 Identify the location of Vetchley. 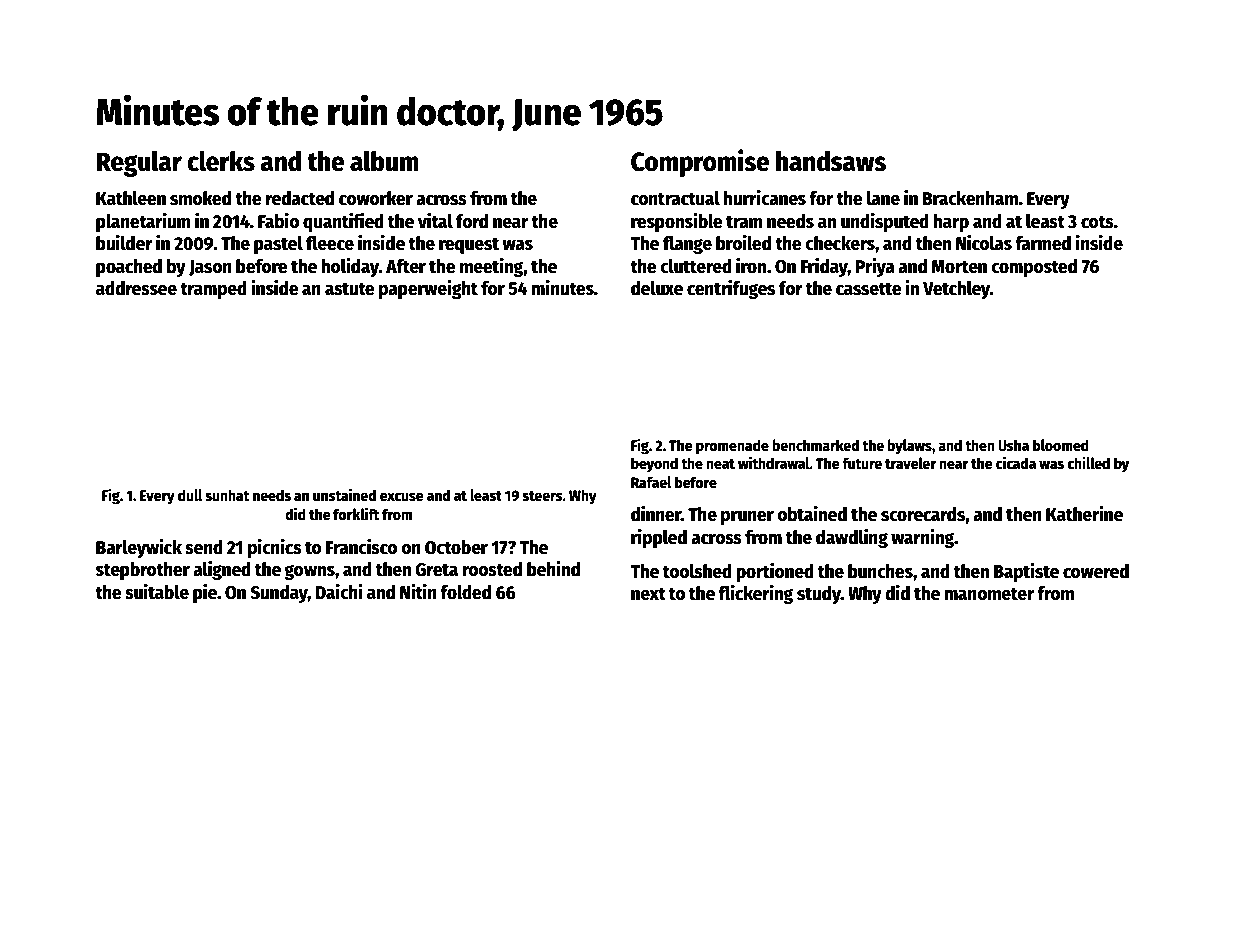
(956, 290).
